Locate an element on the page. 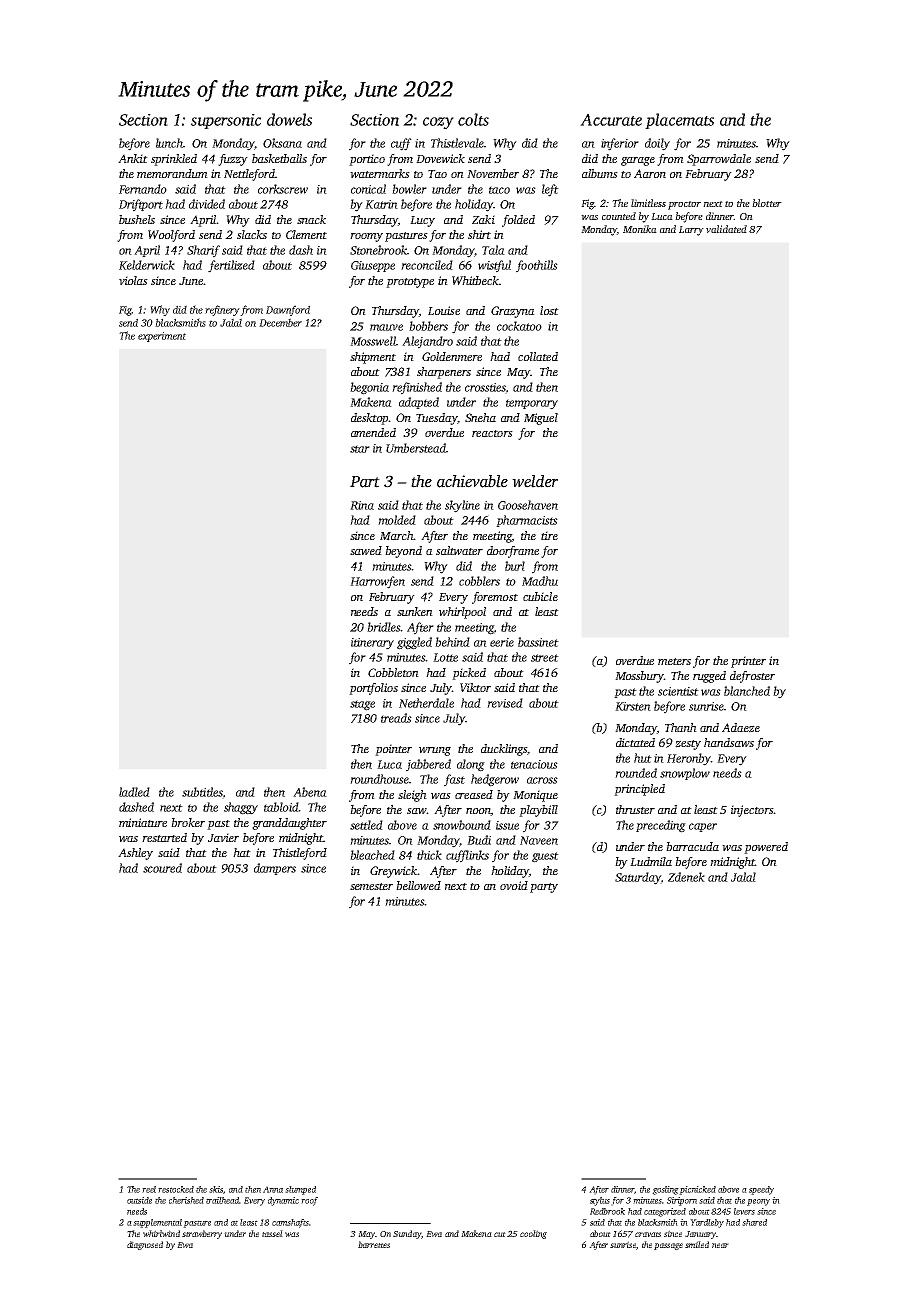  creased is located at coordinates (474, 794).
